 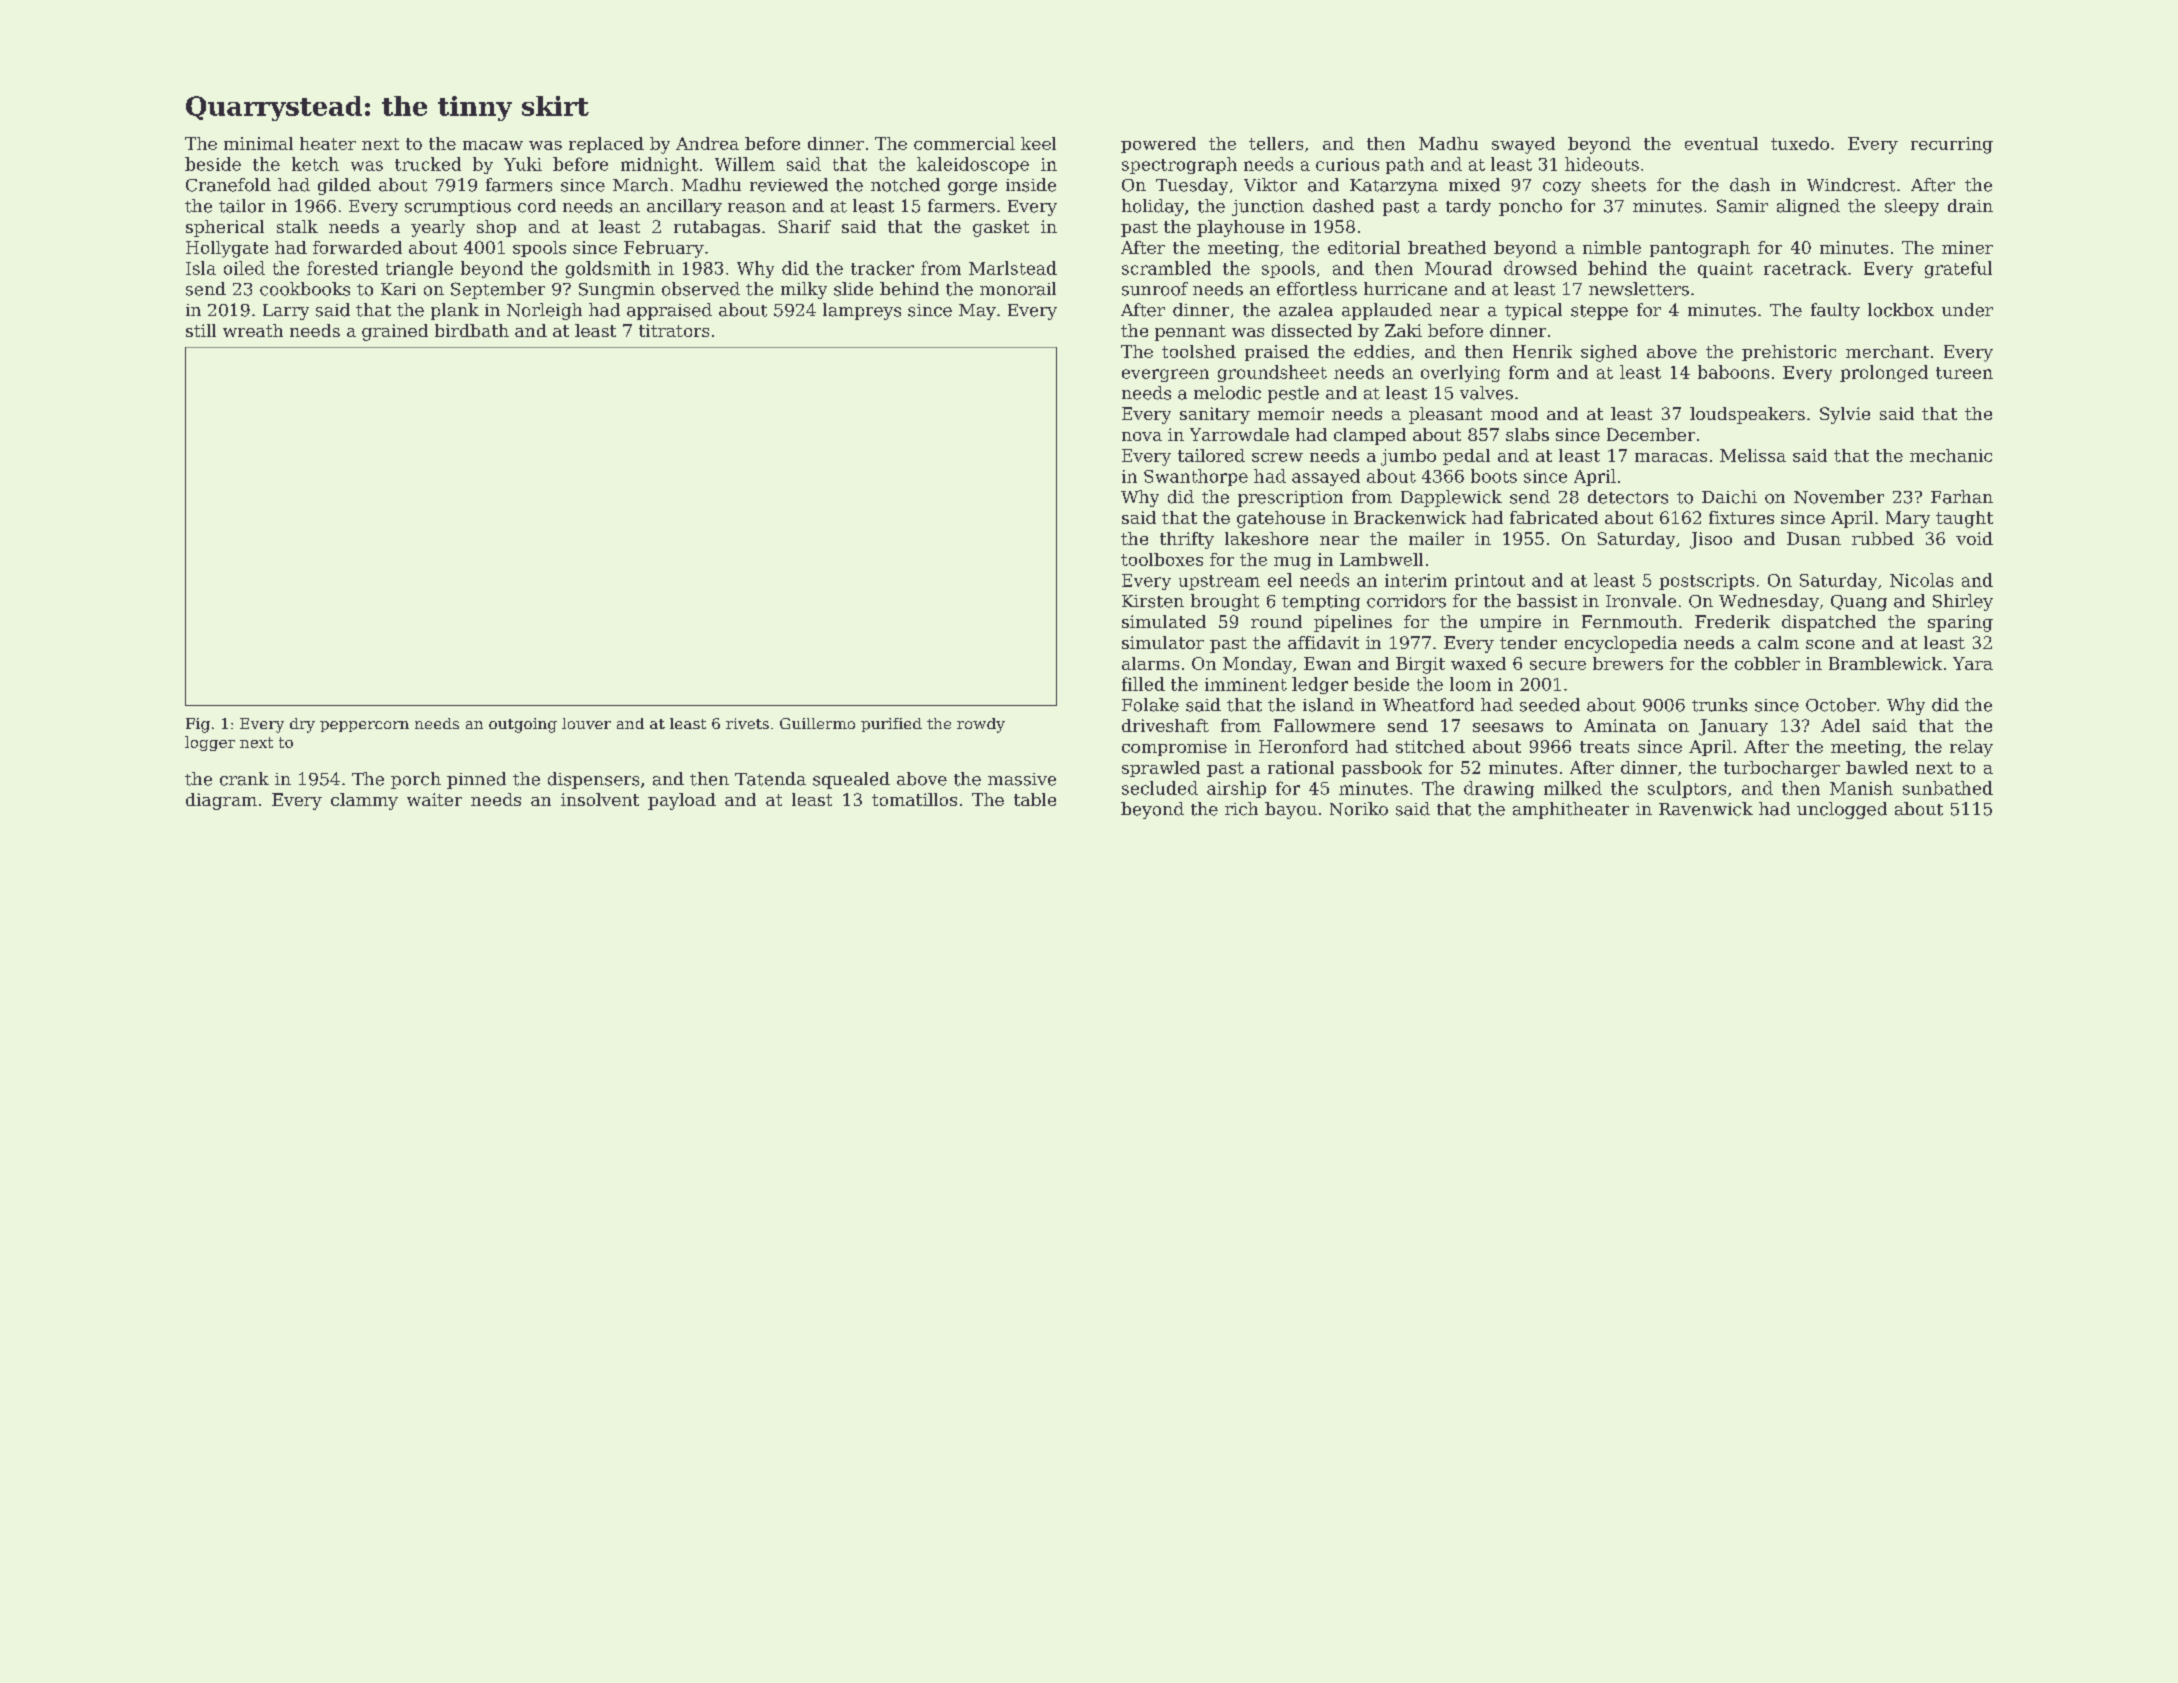 I want to click on commercial, so click(x=964, y=143).
